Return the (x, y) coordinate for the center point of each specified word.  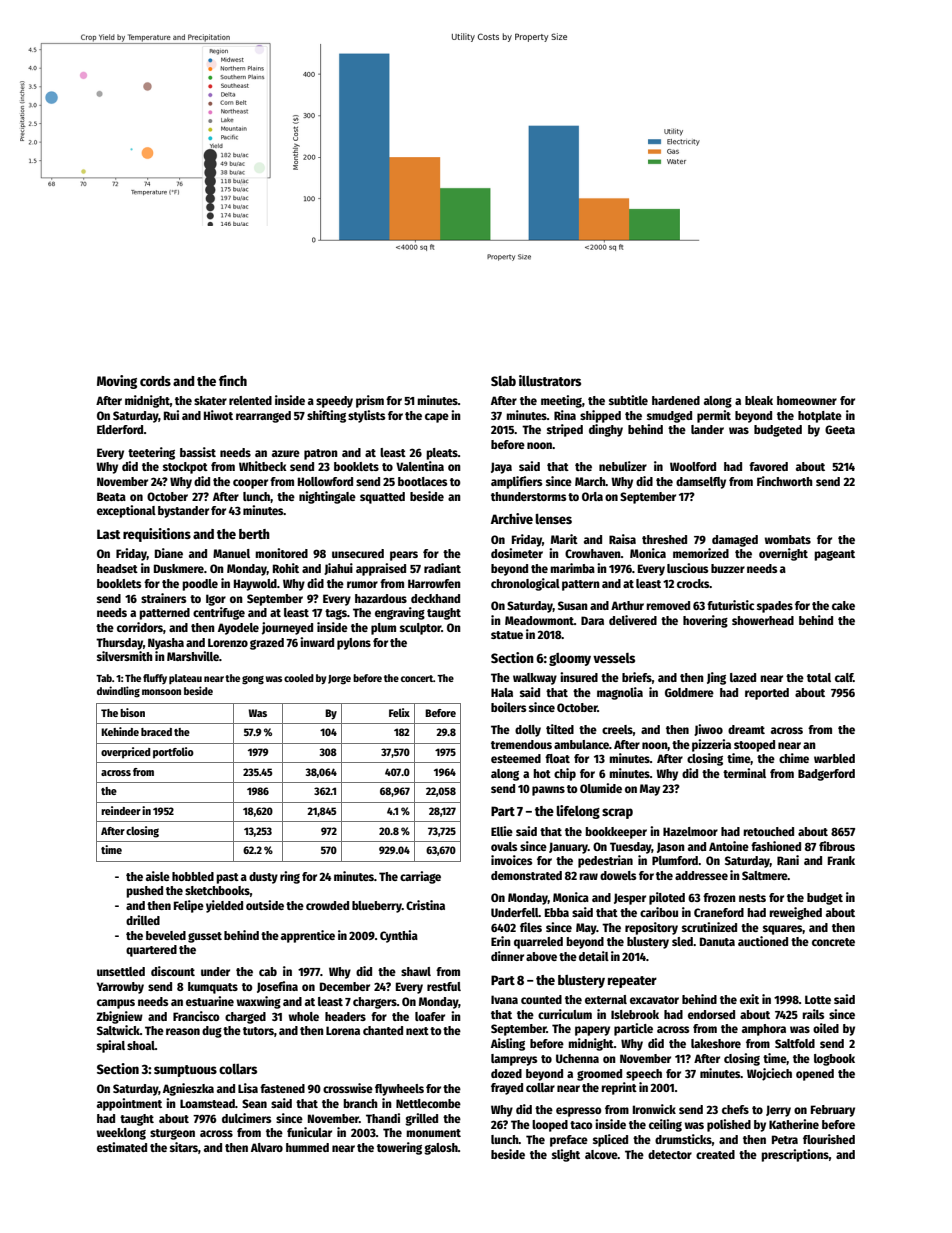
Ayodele (238, 629)
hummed (307, 1147)
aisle (158, 876)
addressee (701, 875)
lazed (743, 677)
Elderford (120, 429)
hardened (676, 400)
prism (370, 401)
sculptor (420, 629)
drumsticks (683, 1139)
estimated (122, 1147)
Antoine (729, 846)
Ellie (502, 831)
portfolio (173, 753)
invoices (511, 860)
